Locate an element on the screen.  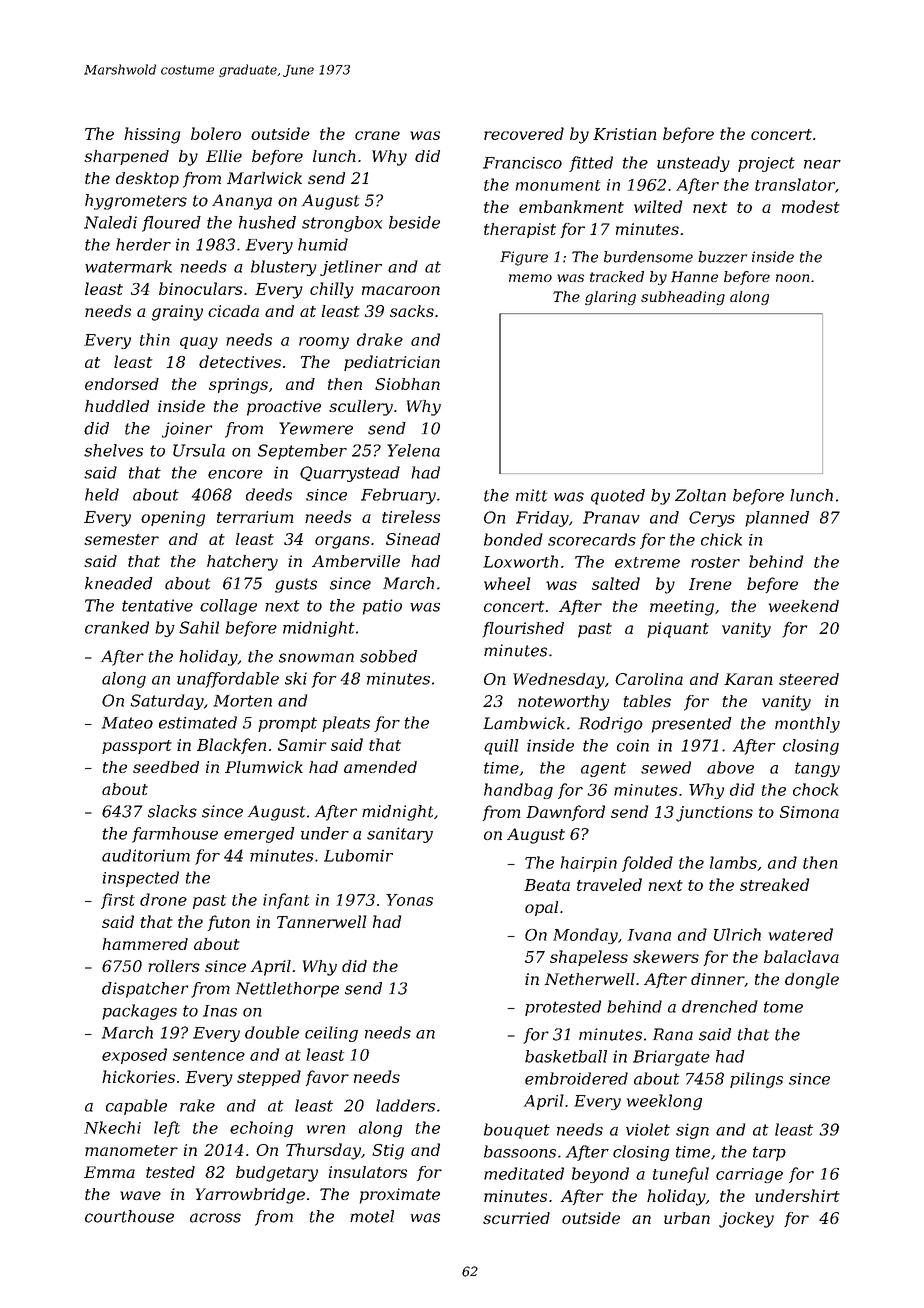
courthouse is located at coordinates (129, 1216).
